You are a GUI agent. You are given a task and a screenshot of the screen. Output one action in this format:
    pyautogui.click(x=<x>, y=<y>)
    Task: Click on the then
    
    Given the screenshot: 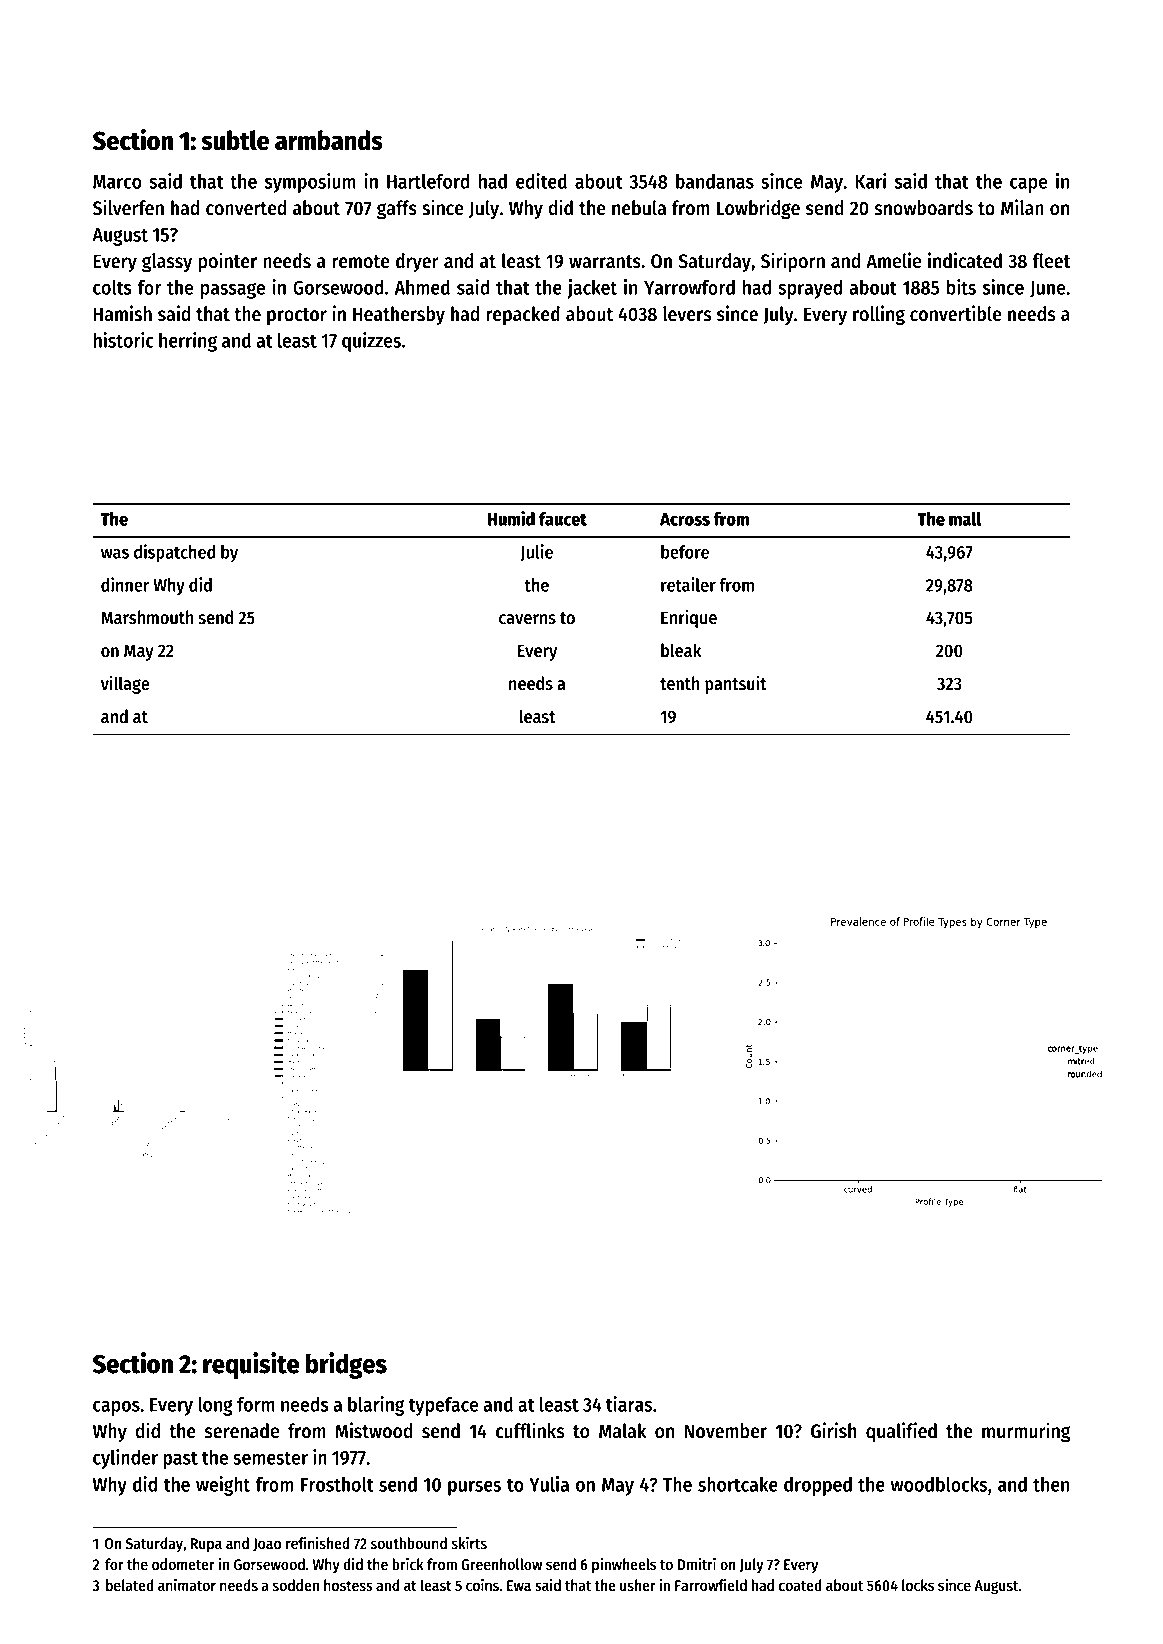 What is the action you would take?
    pyautogui.click(x=1051, y=1484)
